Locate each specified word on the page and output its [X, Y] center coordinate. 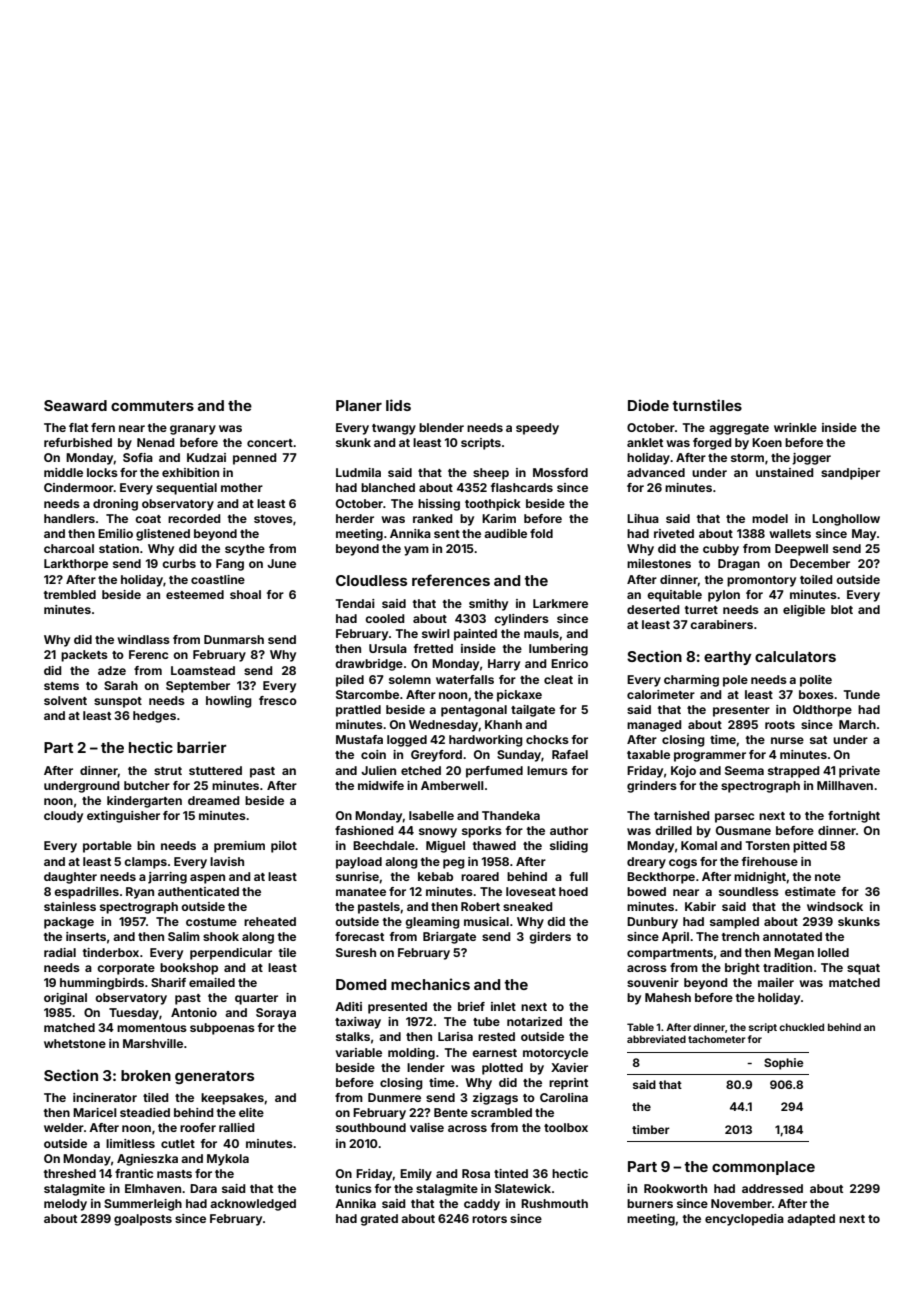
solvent [65, 700]
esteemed [195, 594]
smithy [488, 605]
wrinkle [795, 427]
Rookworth [675, 1188]
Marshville [153, 1043]
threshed [70, 1173]
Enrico [569, 663]
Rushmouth [554, 1203]
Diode [648, 405]
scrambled [501, 1112]
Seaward [75, 405]
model [770, 518]
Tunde [862, 694]
